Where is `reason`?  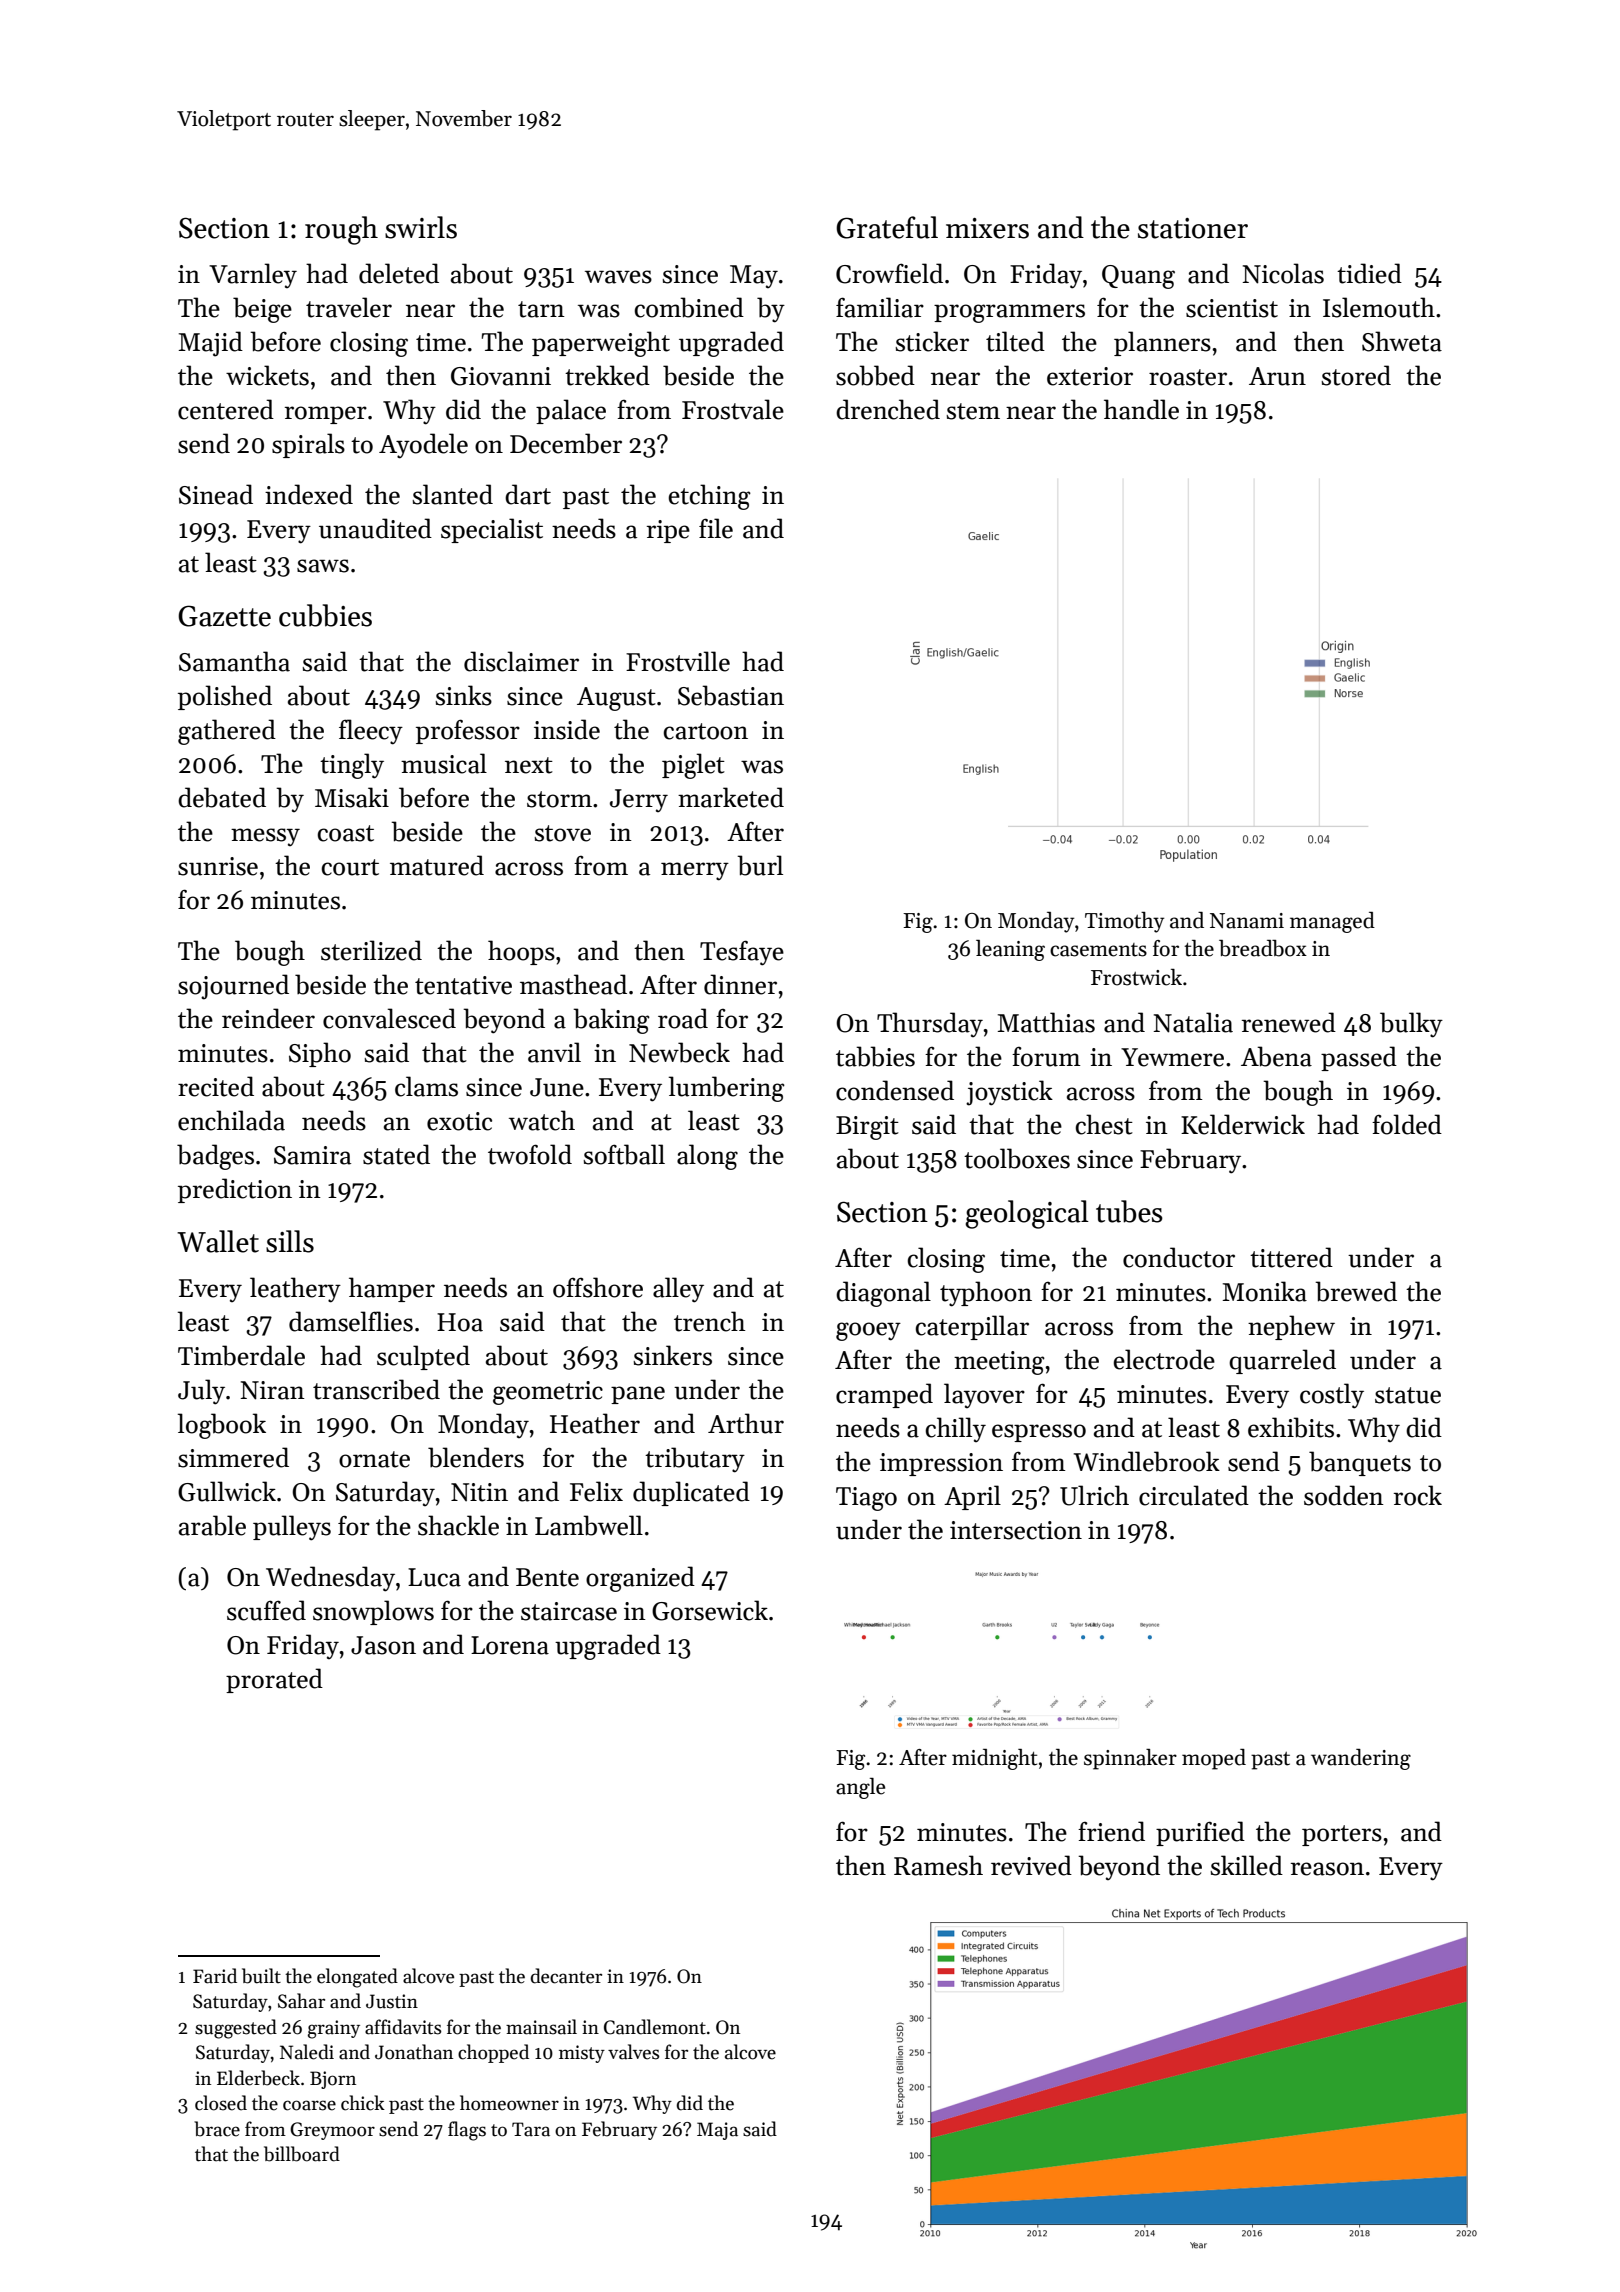
reason is located at coordinates (1327, 1869).
